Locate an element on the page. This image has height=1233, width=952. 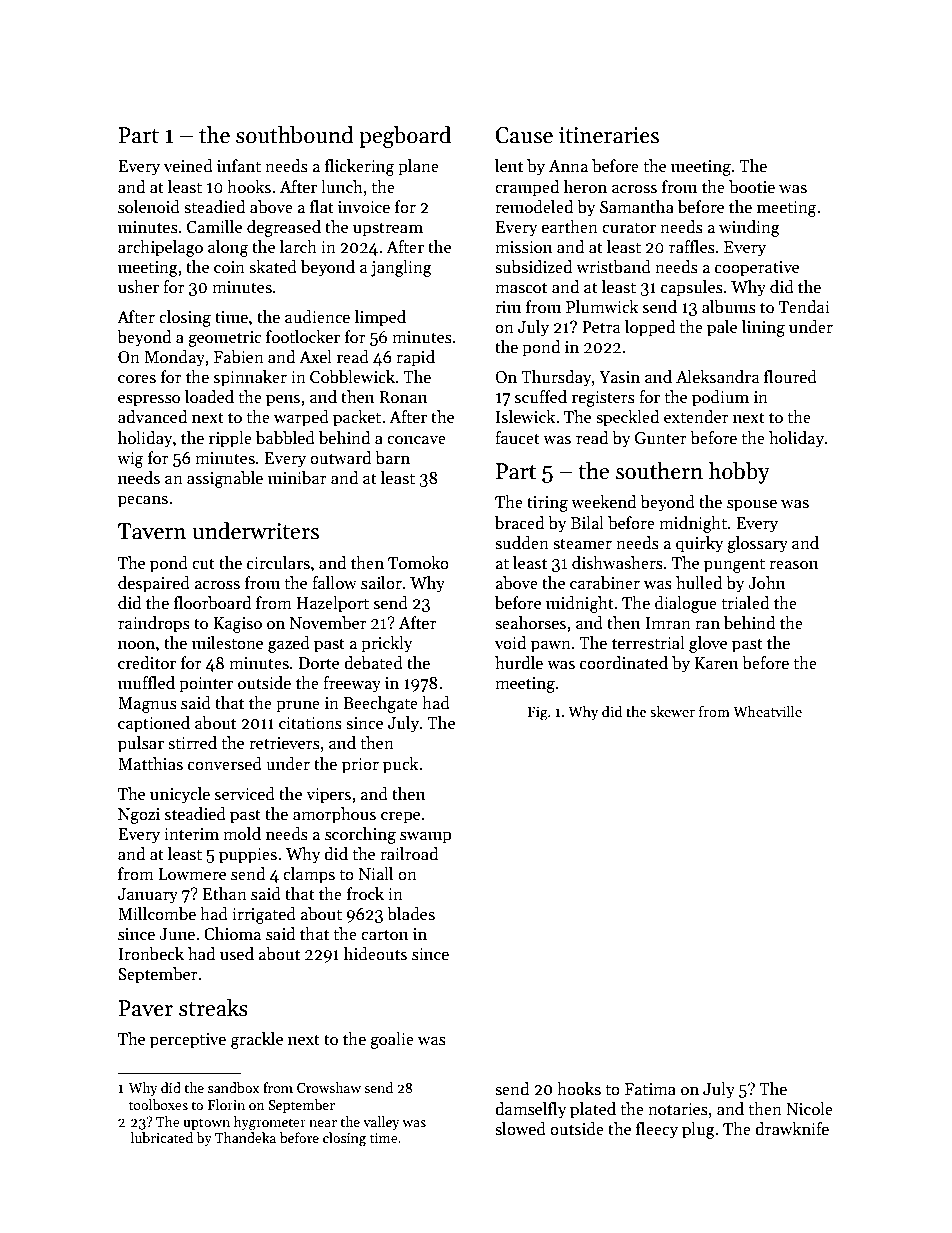
veined is located at coordinates (188, 166).
